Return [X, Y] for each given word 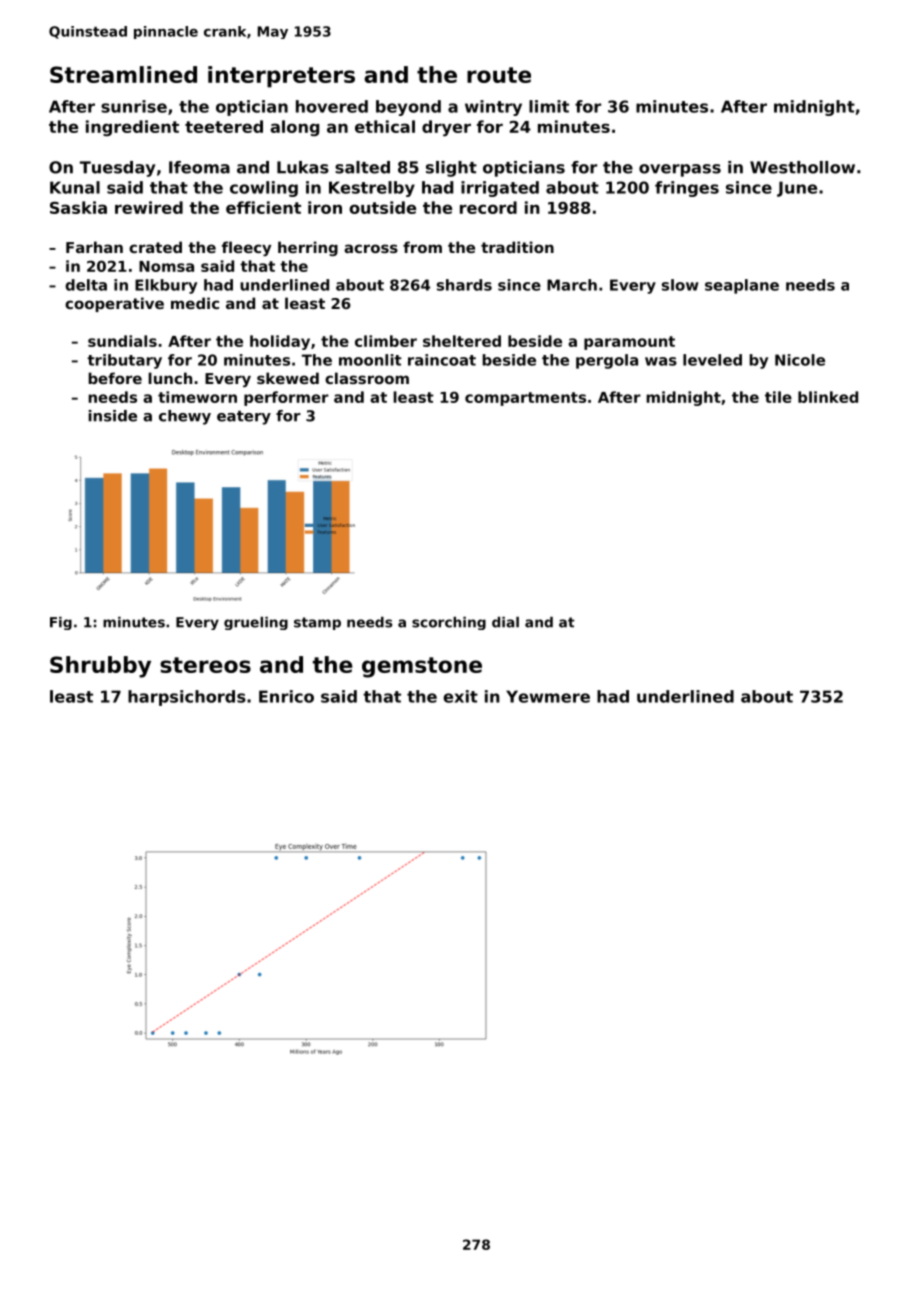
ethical [385, 126]
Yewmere [548, 696]
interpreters [281, 77]
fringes [687, 189]
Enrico [286, 696]
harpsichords [187, 698]
